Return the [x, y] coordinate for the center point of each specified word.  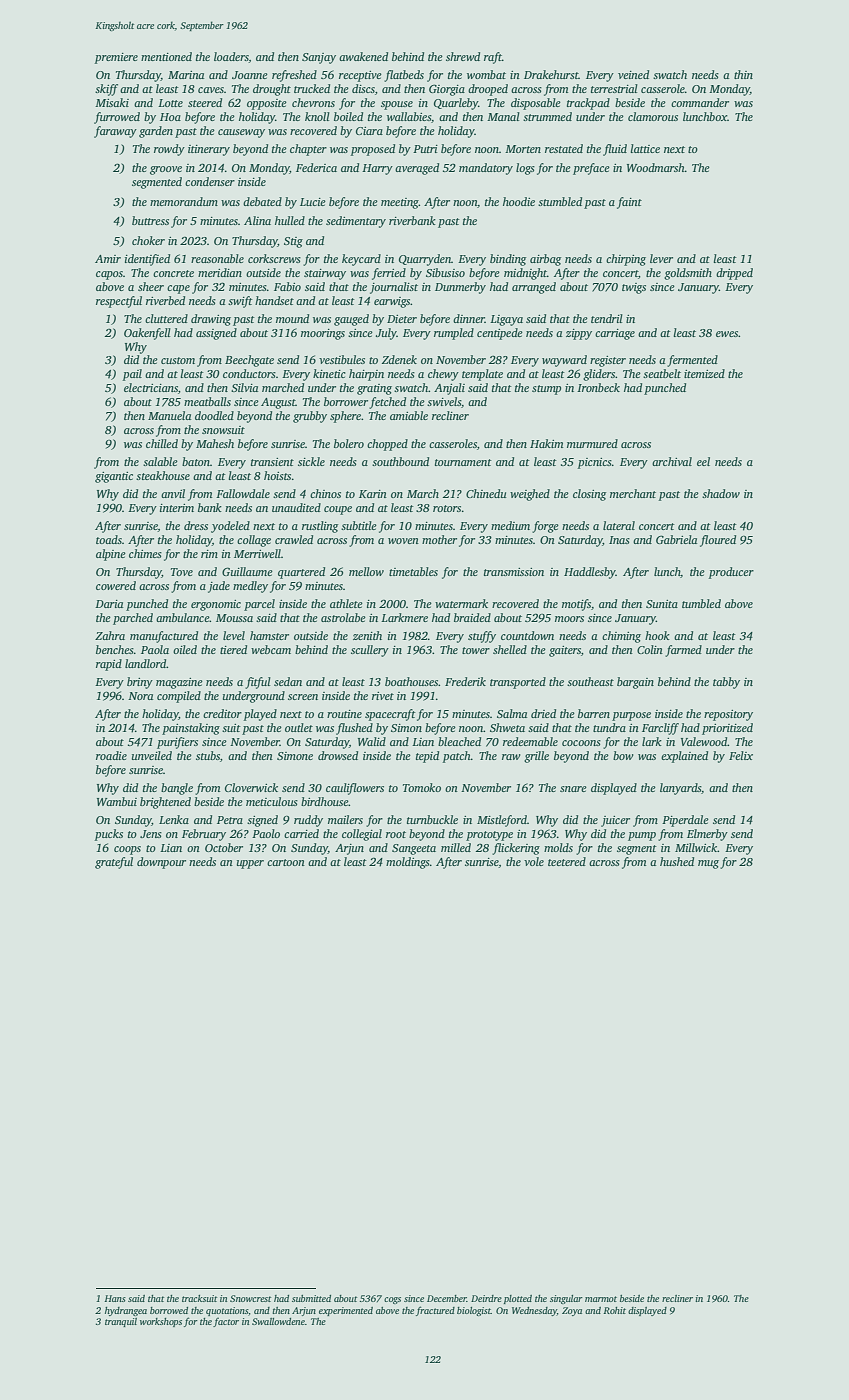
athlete [346, 603]
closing [589, 495]
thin [743, 74]
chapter [308, 150]
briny [140, 683]
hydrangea [126, 1311]
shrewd [463, 56]
